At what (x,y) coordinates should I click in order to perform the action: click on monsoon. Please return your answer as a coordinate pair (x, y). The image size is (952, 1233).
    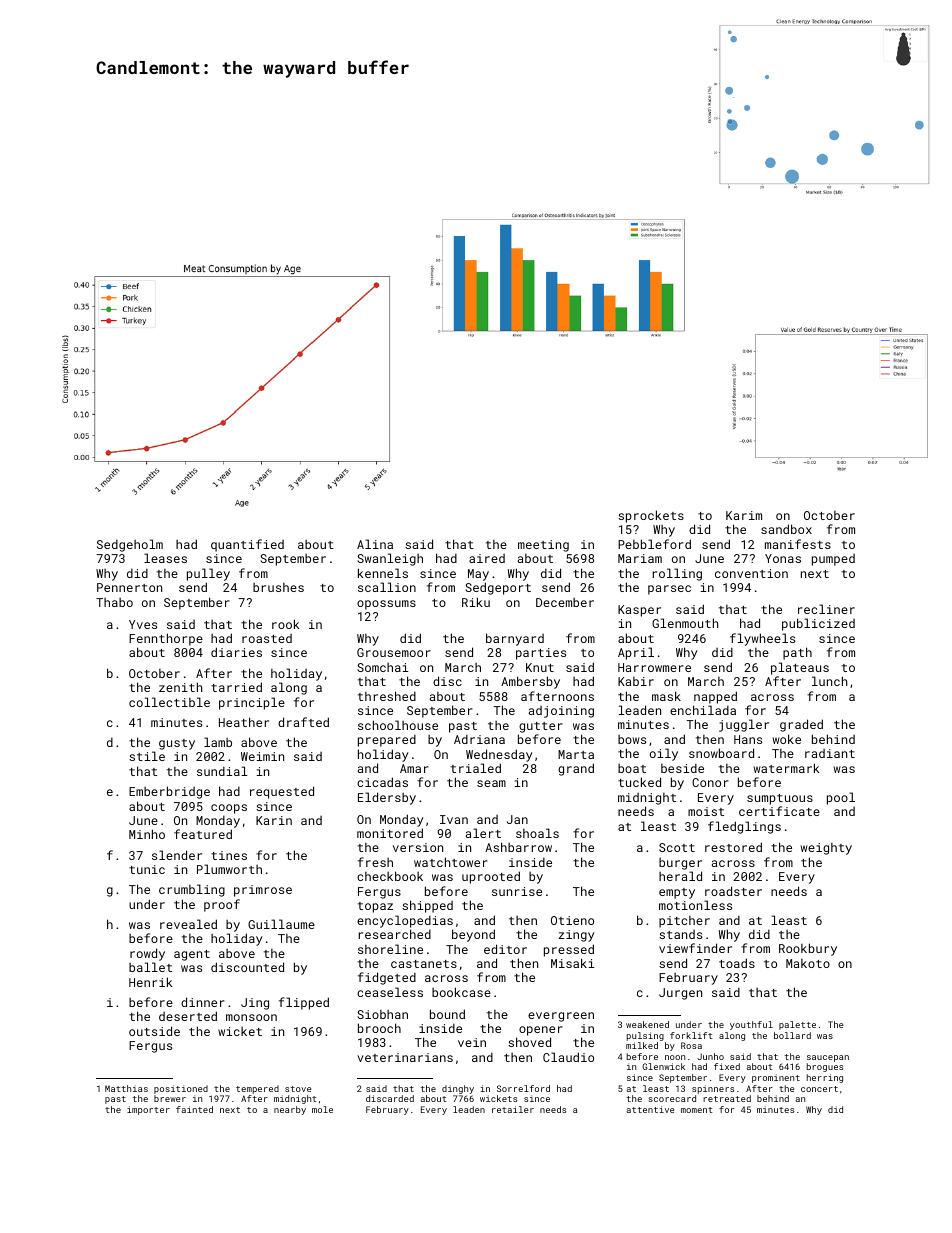
    Looking at the image, I should click on (251, 1017).
